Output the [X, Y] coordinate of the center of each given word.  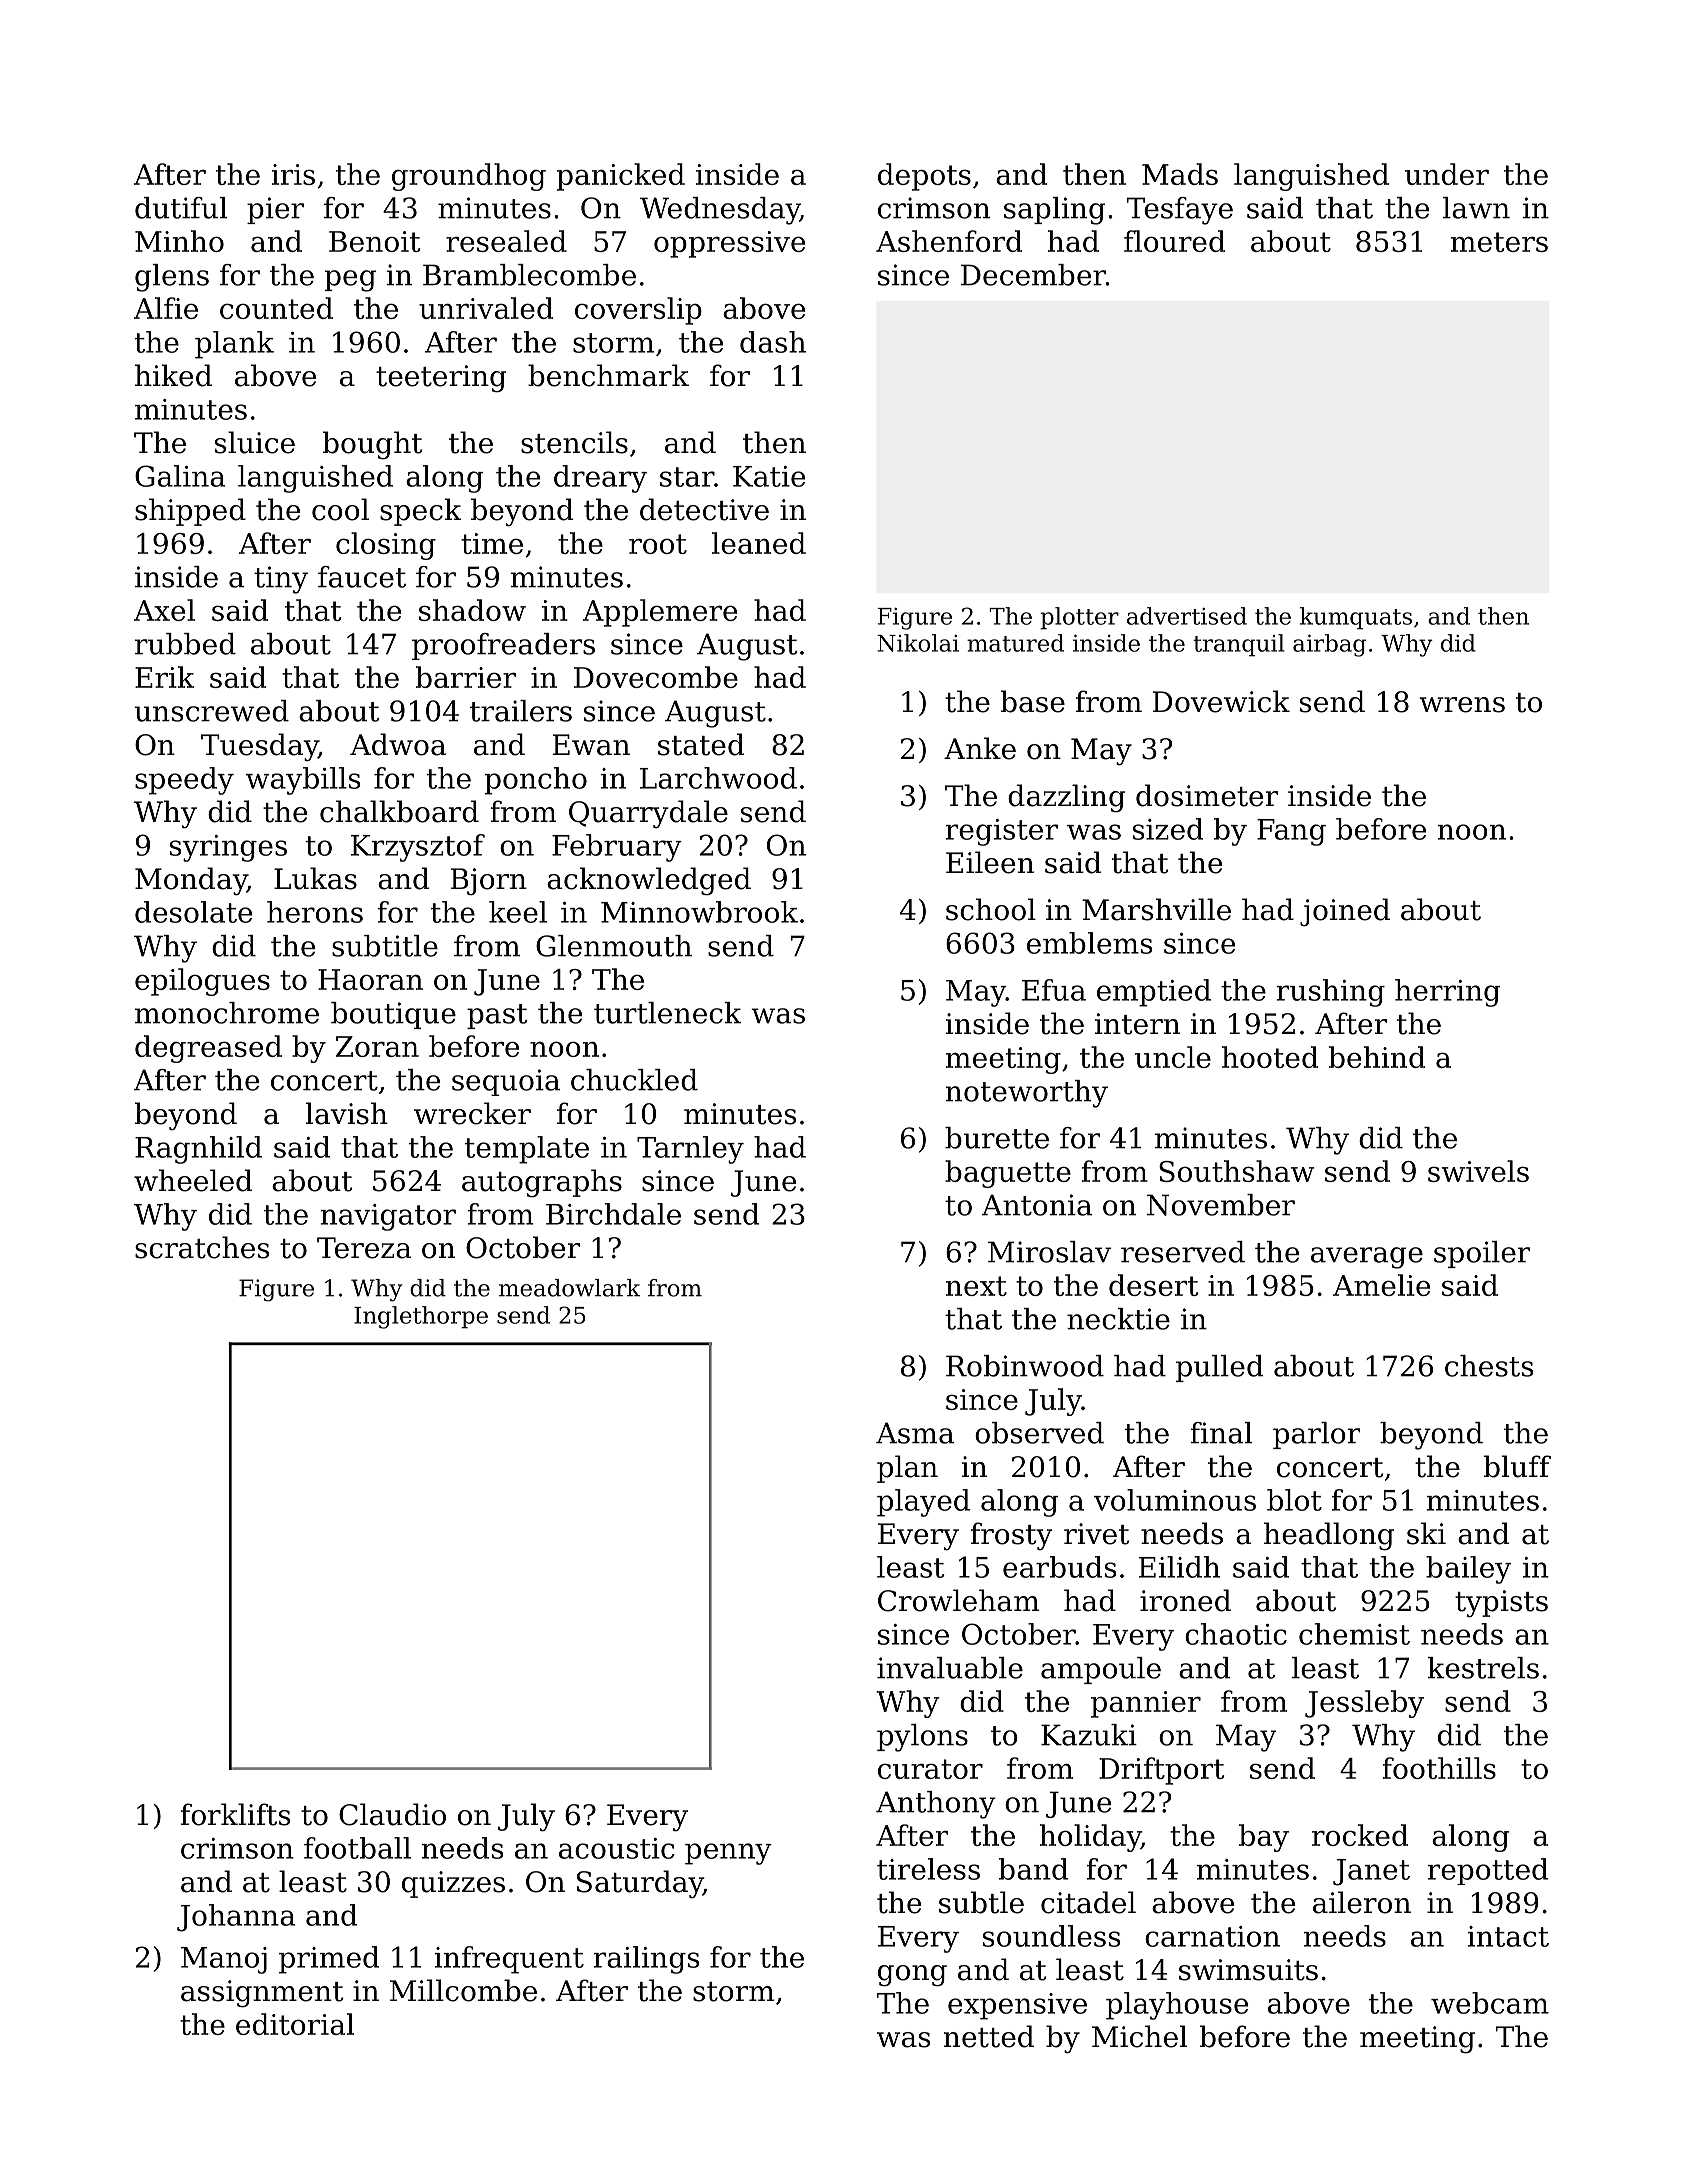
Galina [180, 476]
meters [1499, 242]
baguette [1008, 1174]
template [527, 1150]
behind [1377, 1057]
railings [646, 1960]
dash [773, 342]
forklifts [235, 1814]
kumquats [1356, 618]
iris [293, 174]
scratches [202, 1247]
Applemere [660, 613]
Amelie [1381, 1285]
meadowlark [569, 1288]
